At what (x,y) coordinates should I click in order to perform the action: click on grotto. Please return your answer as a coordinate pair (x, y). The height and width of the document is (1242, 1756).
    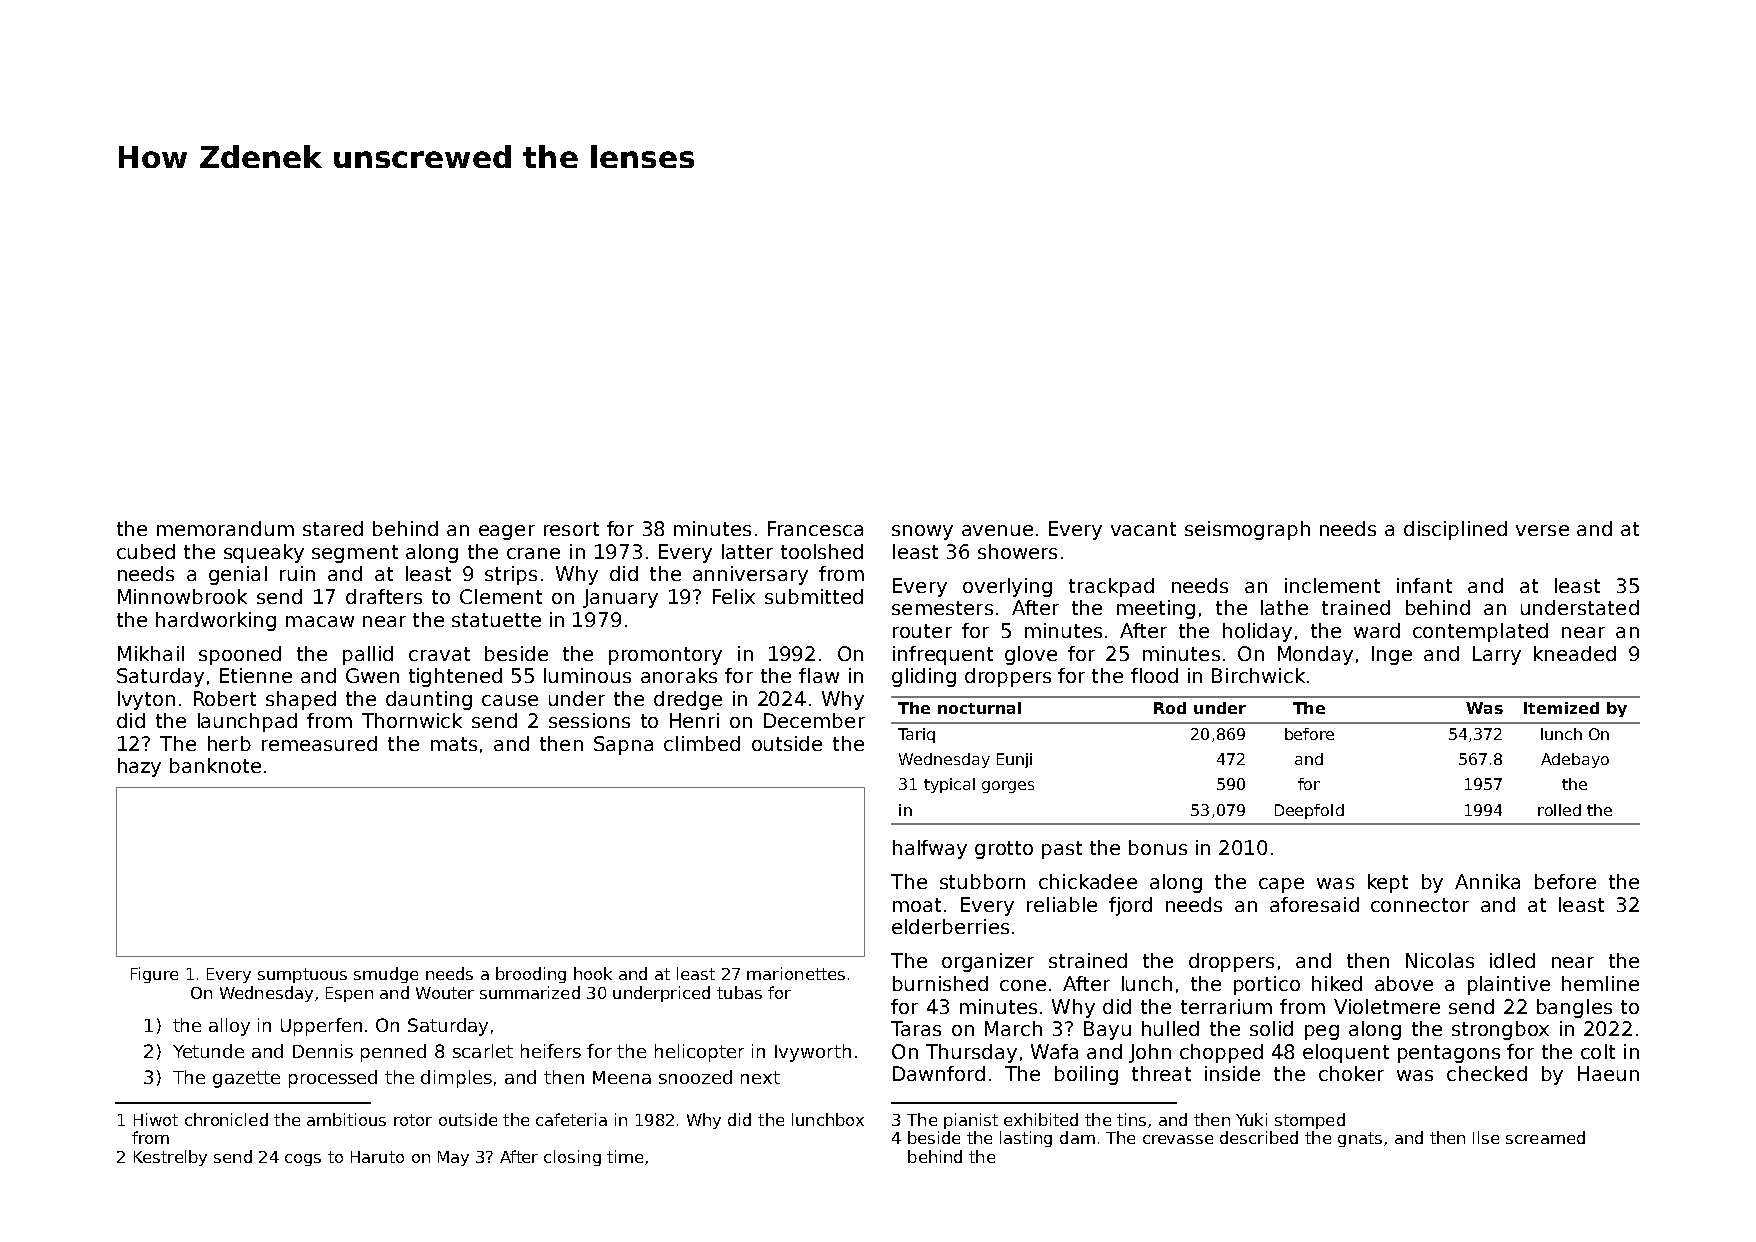
    Looking at the image, I should click on (1004, 850).
